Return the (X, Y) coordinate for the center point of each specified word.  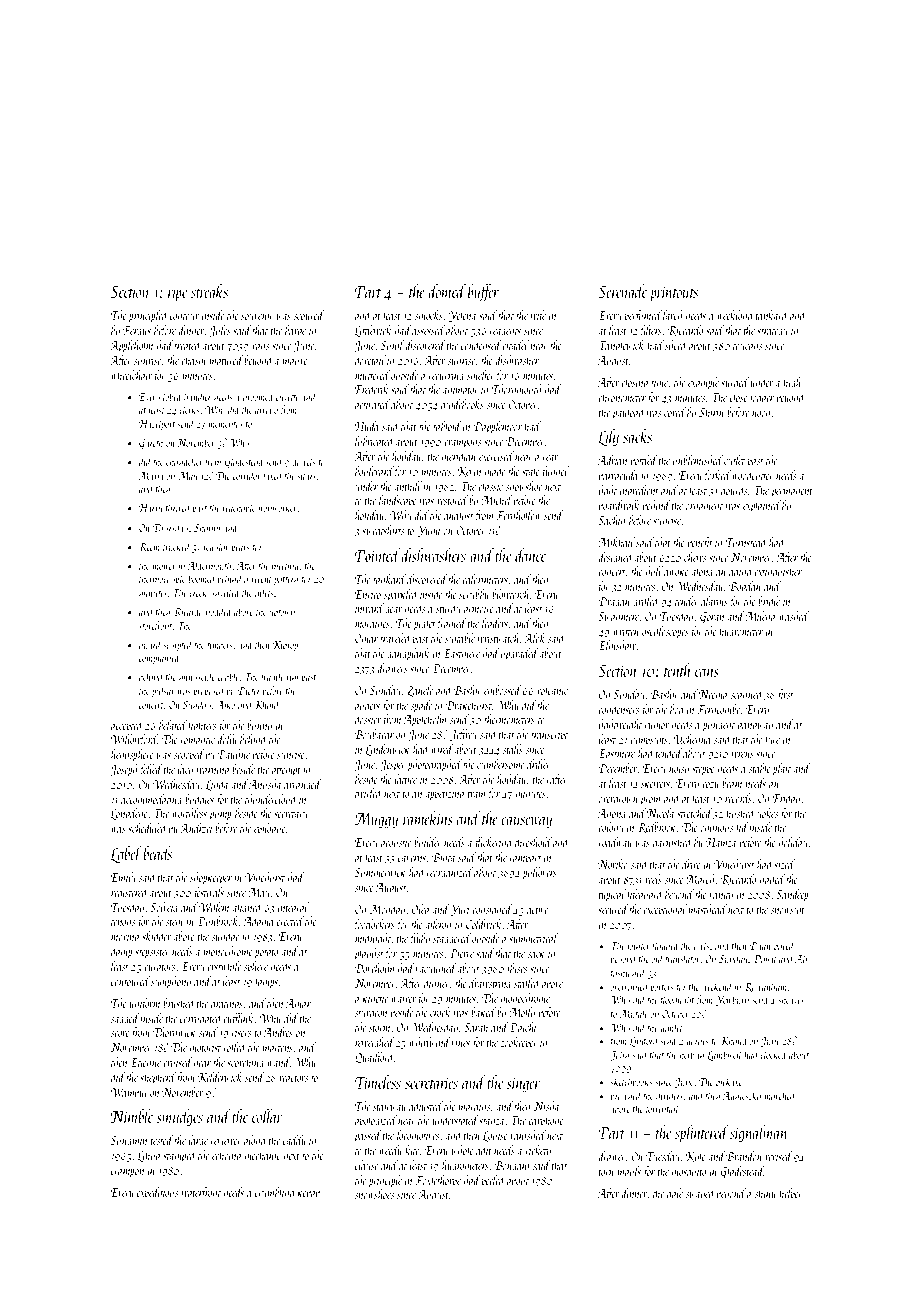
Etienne (145, 1062)
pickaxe (728, 1082)
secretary (291, 816)
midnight (373, 939)
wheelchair (132, 375)
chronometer (622, 397)
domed (447, 291)
